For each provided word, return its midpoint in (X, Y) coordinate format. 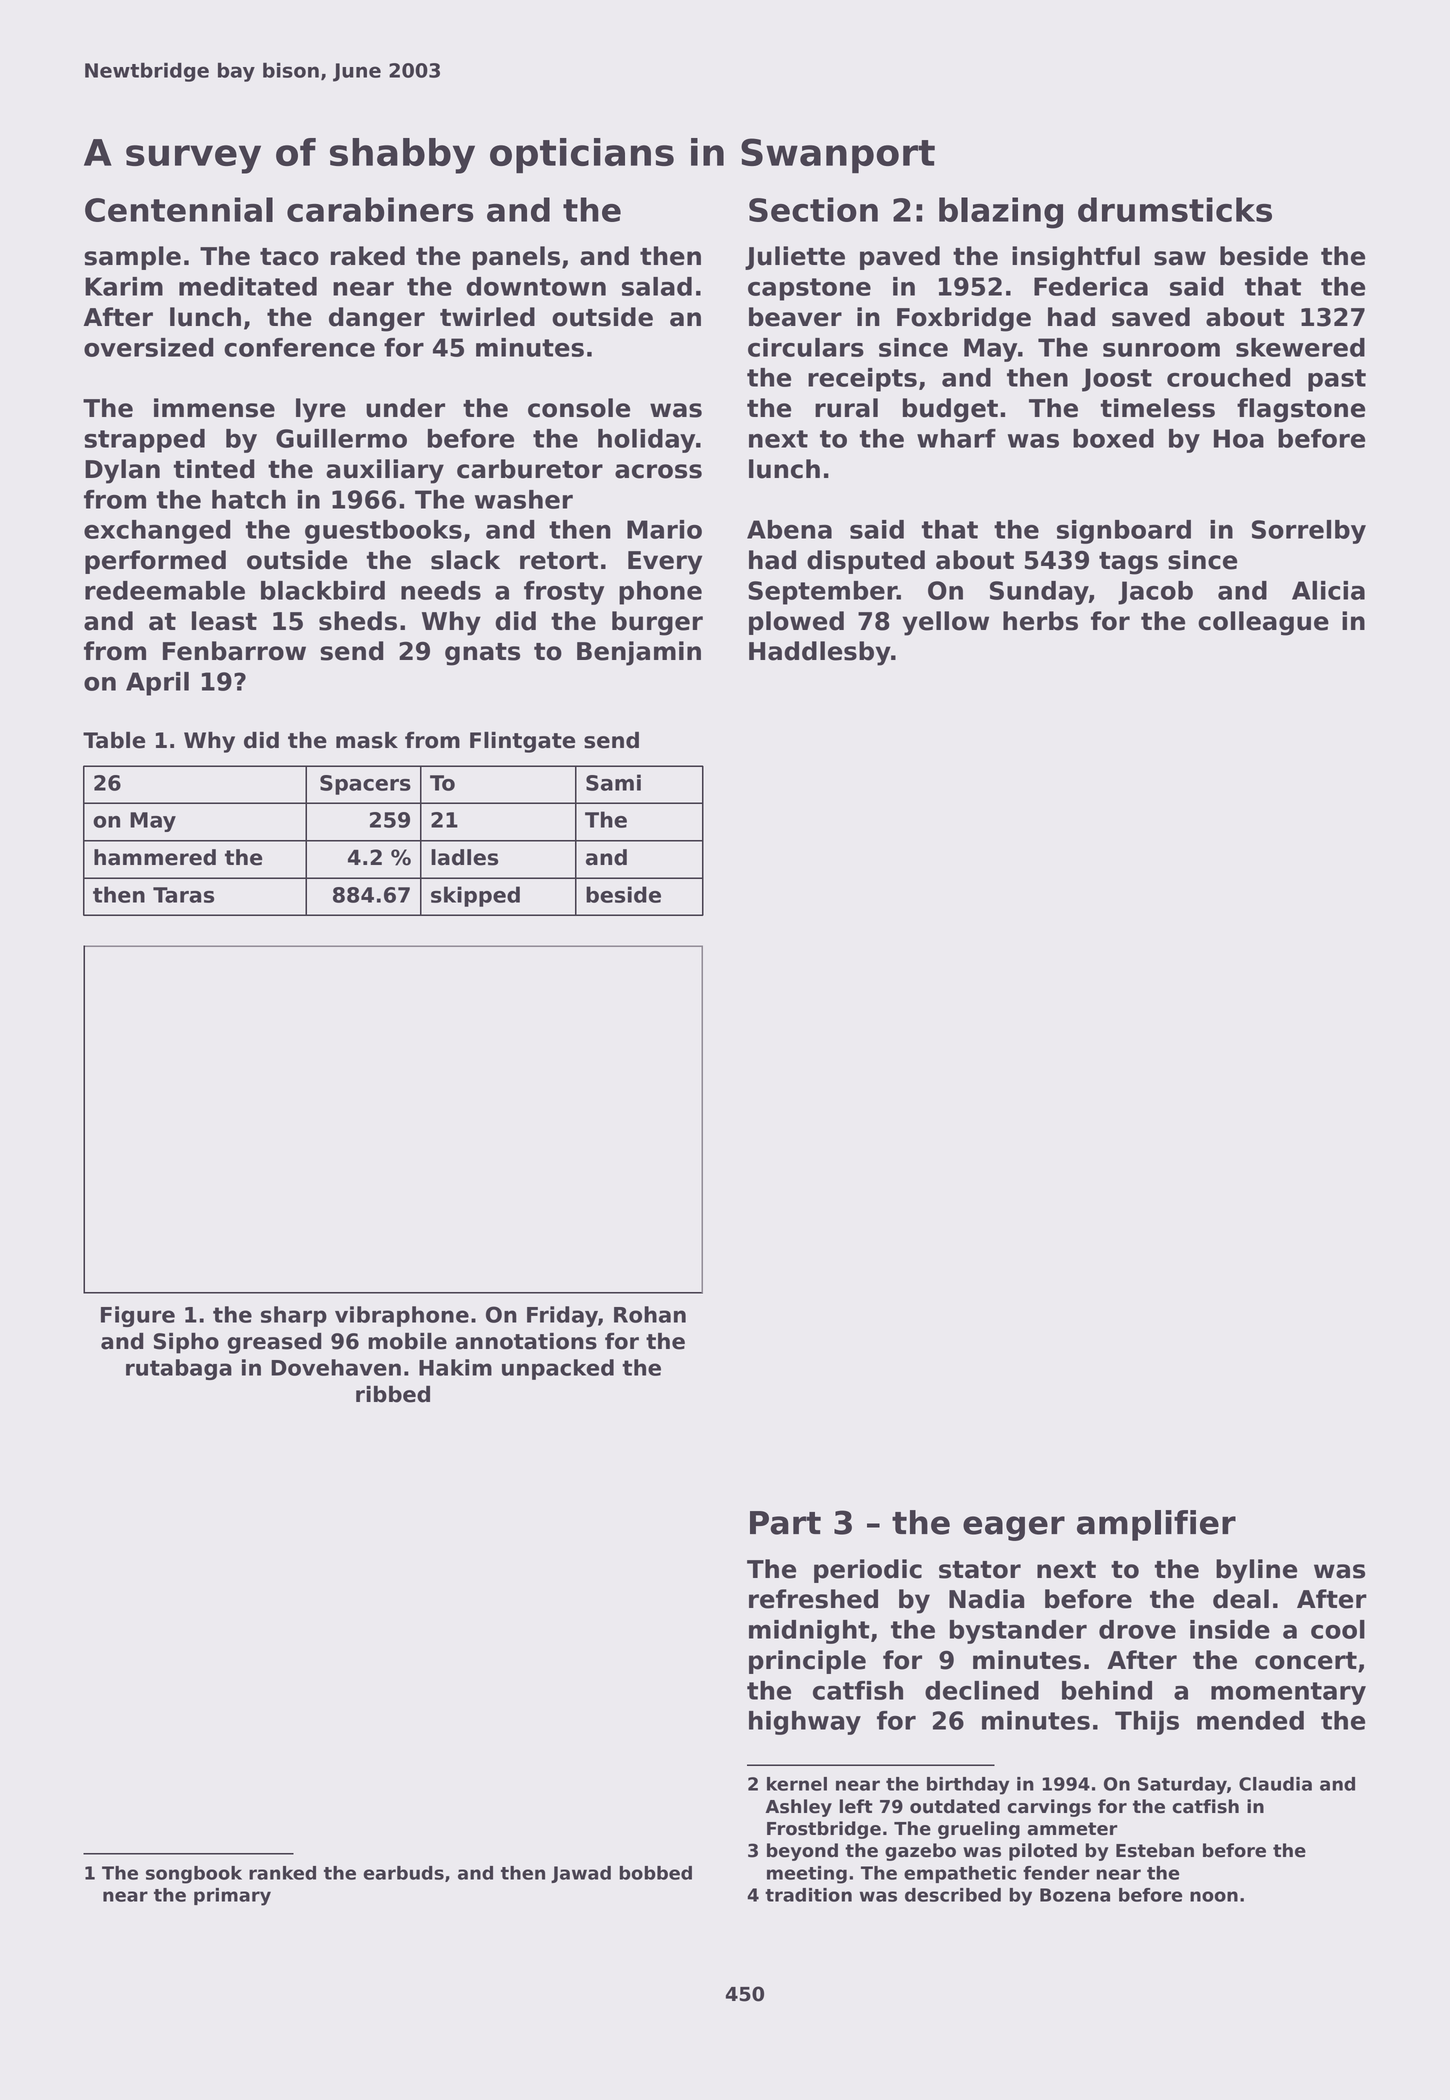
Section (813, 209)
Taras (183, 895)
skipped (475, 896)
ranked (282, 1873)
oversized (149, 347)
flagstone (1301, 410)
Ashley (798, 1808)
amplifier (1156, 1525)
